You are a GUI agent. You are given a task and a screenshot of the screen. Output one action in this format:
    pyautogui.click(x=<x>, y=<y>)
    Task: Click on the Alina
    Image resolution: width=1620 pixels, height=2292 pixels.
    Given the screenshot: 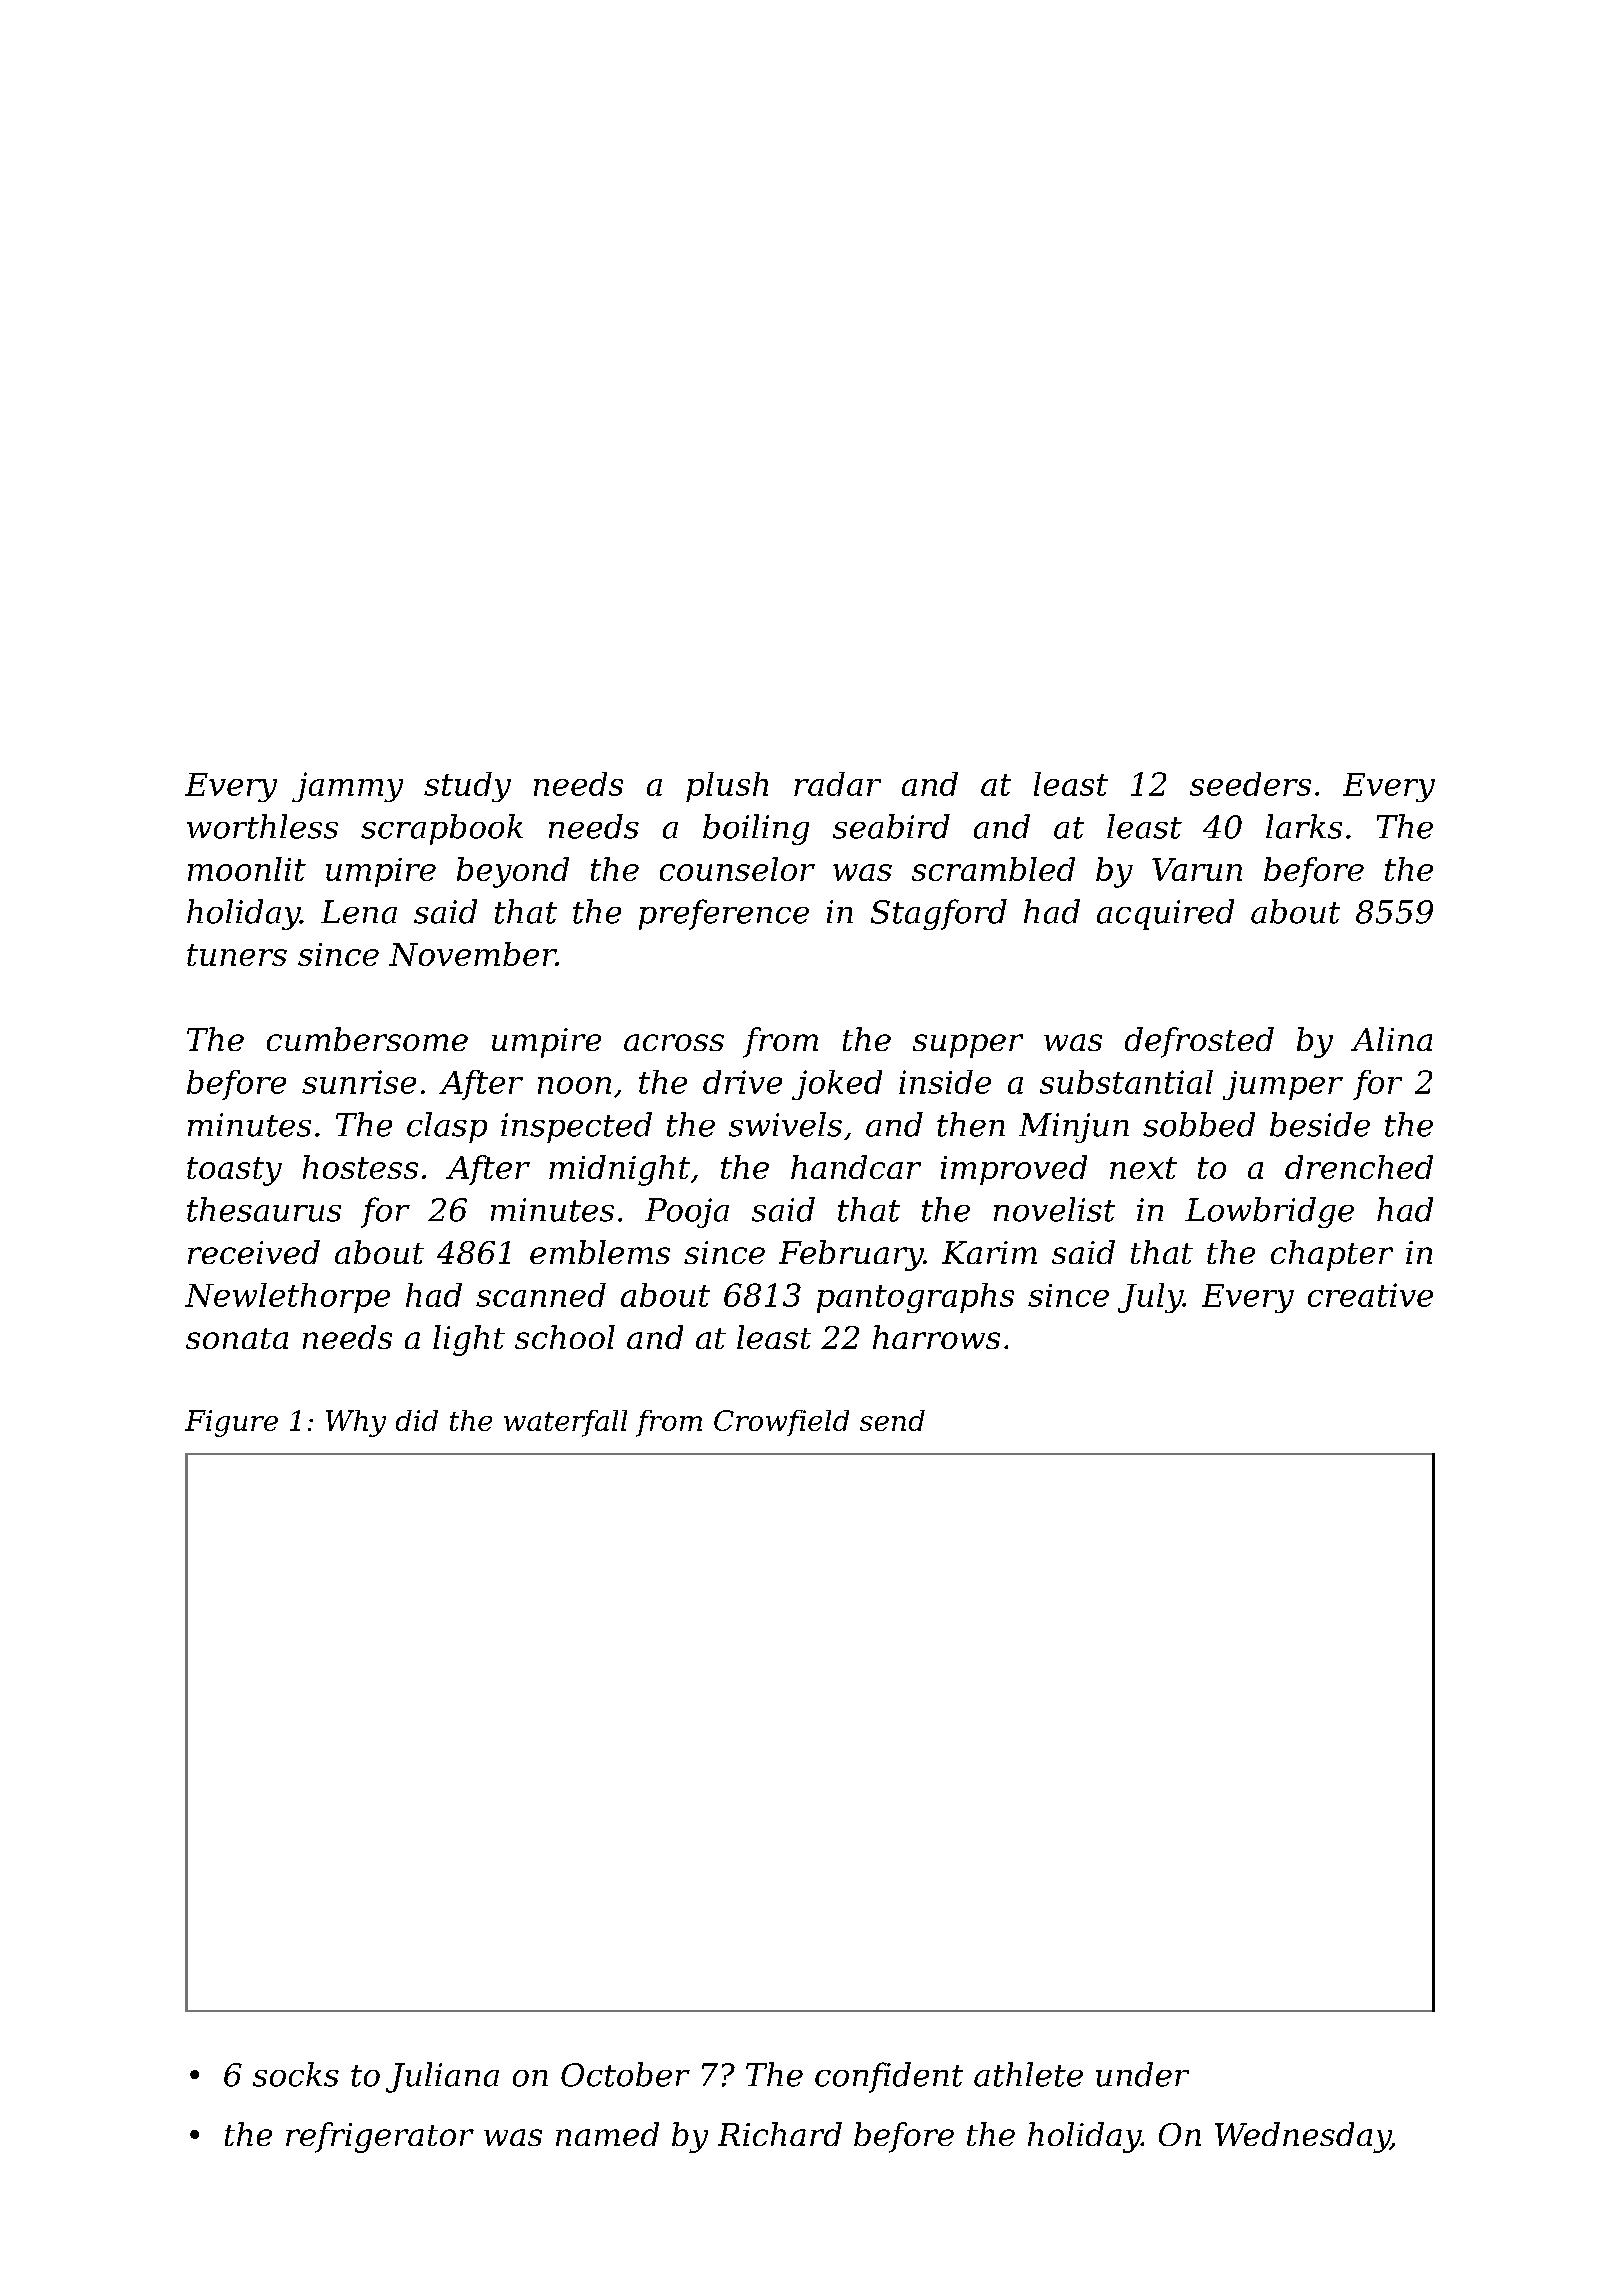 What is the action you would take?
    pyautogui.click(x=1391, y=1039)
